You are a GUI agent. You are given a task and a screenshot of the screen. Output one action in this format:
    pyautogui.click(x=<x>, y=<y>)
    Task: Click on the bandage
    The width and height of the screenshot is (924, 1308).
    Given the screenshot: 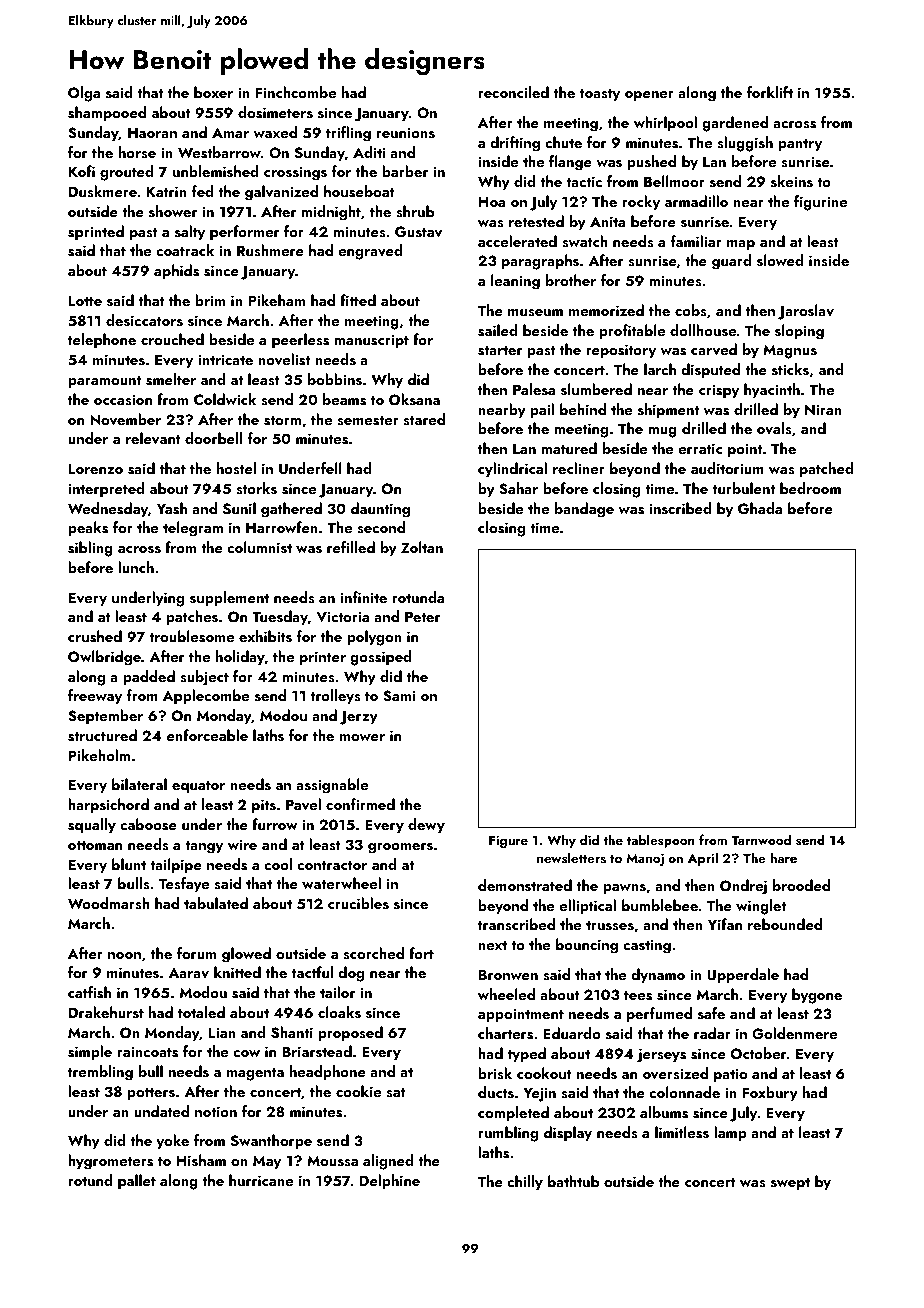 What is the action you would take?
    pyautogui.click(x=584, y=510)
